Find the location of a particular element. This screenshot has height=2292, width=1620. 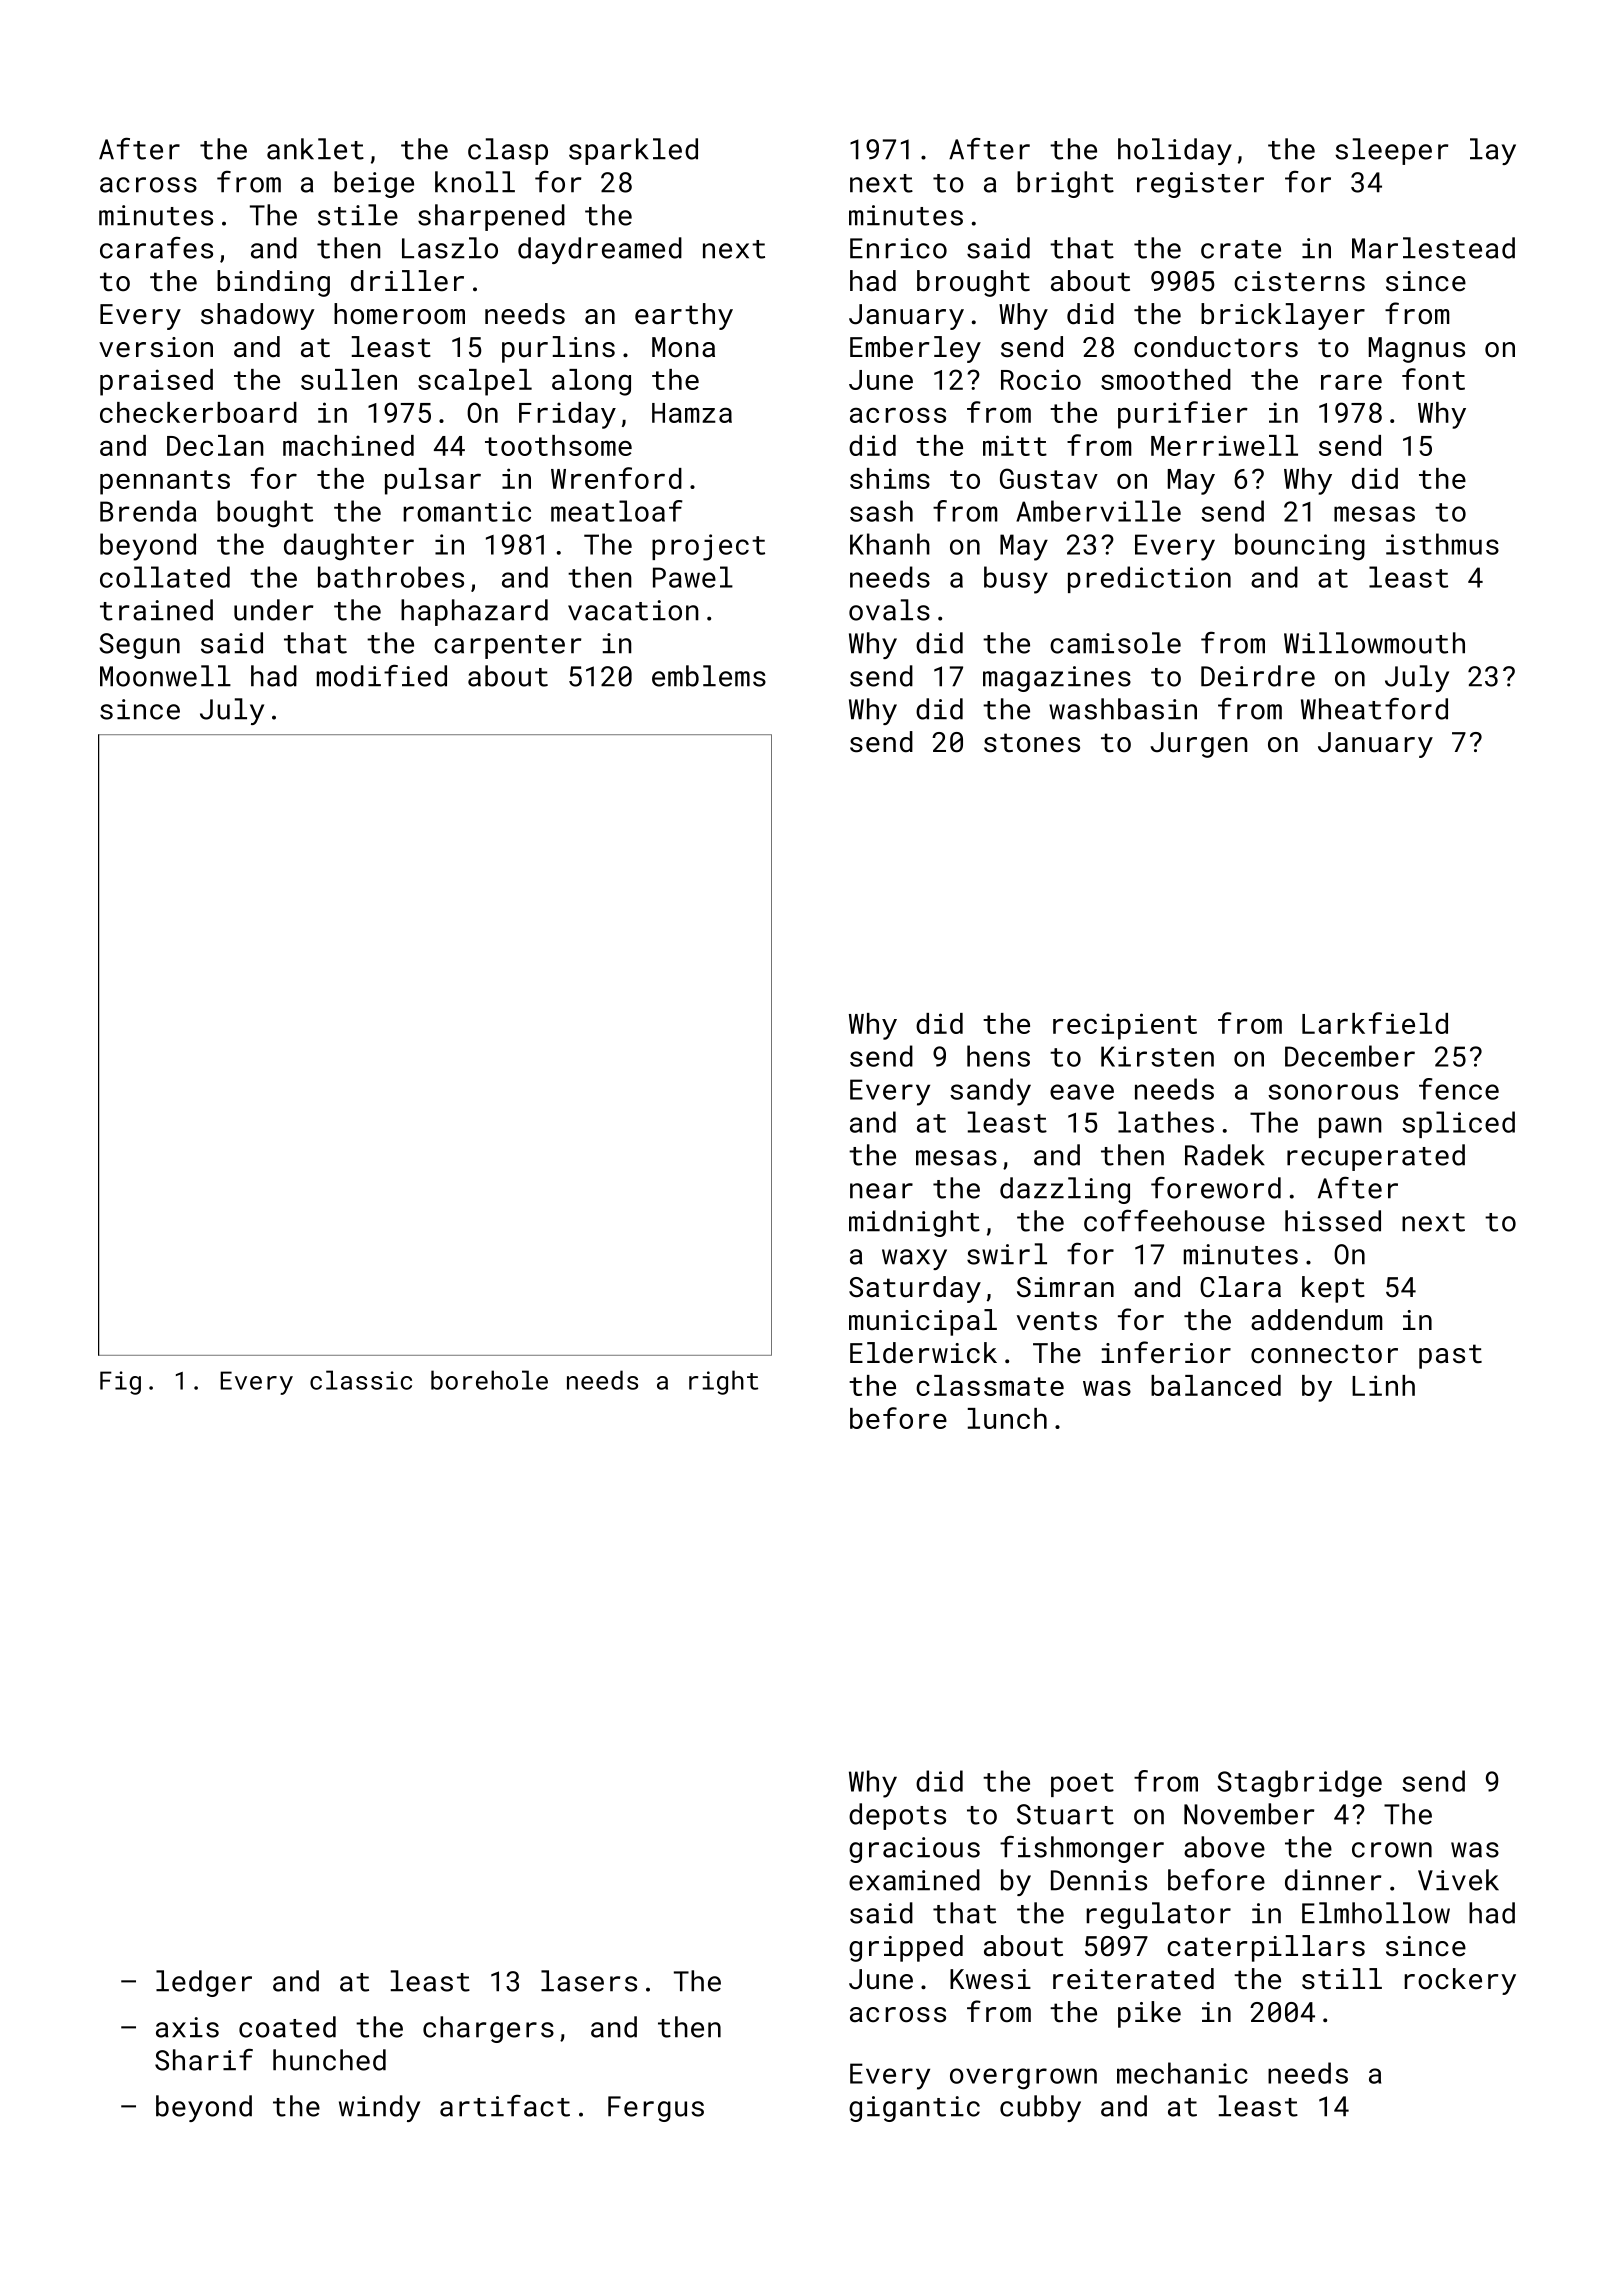

Emberley is located at coordinates (915, 349).
